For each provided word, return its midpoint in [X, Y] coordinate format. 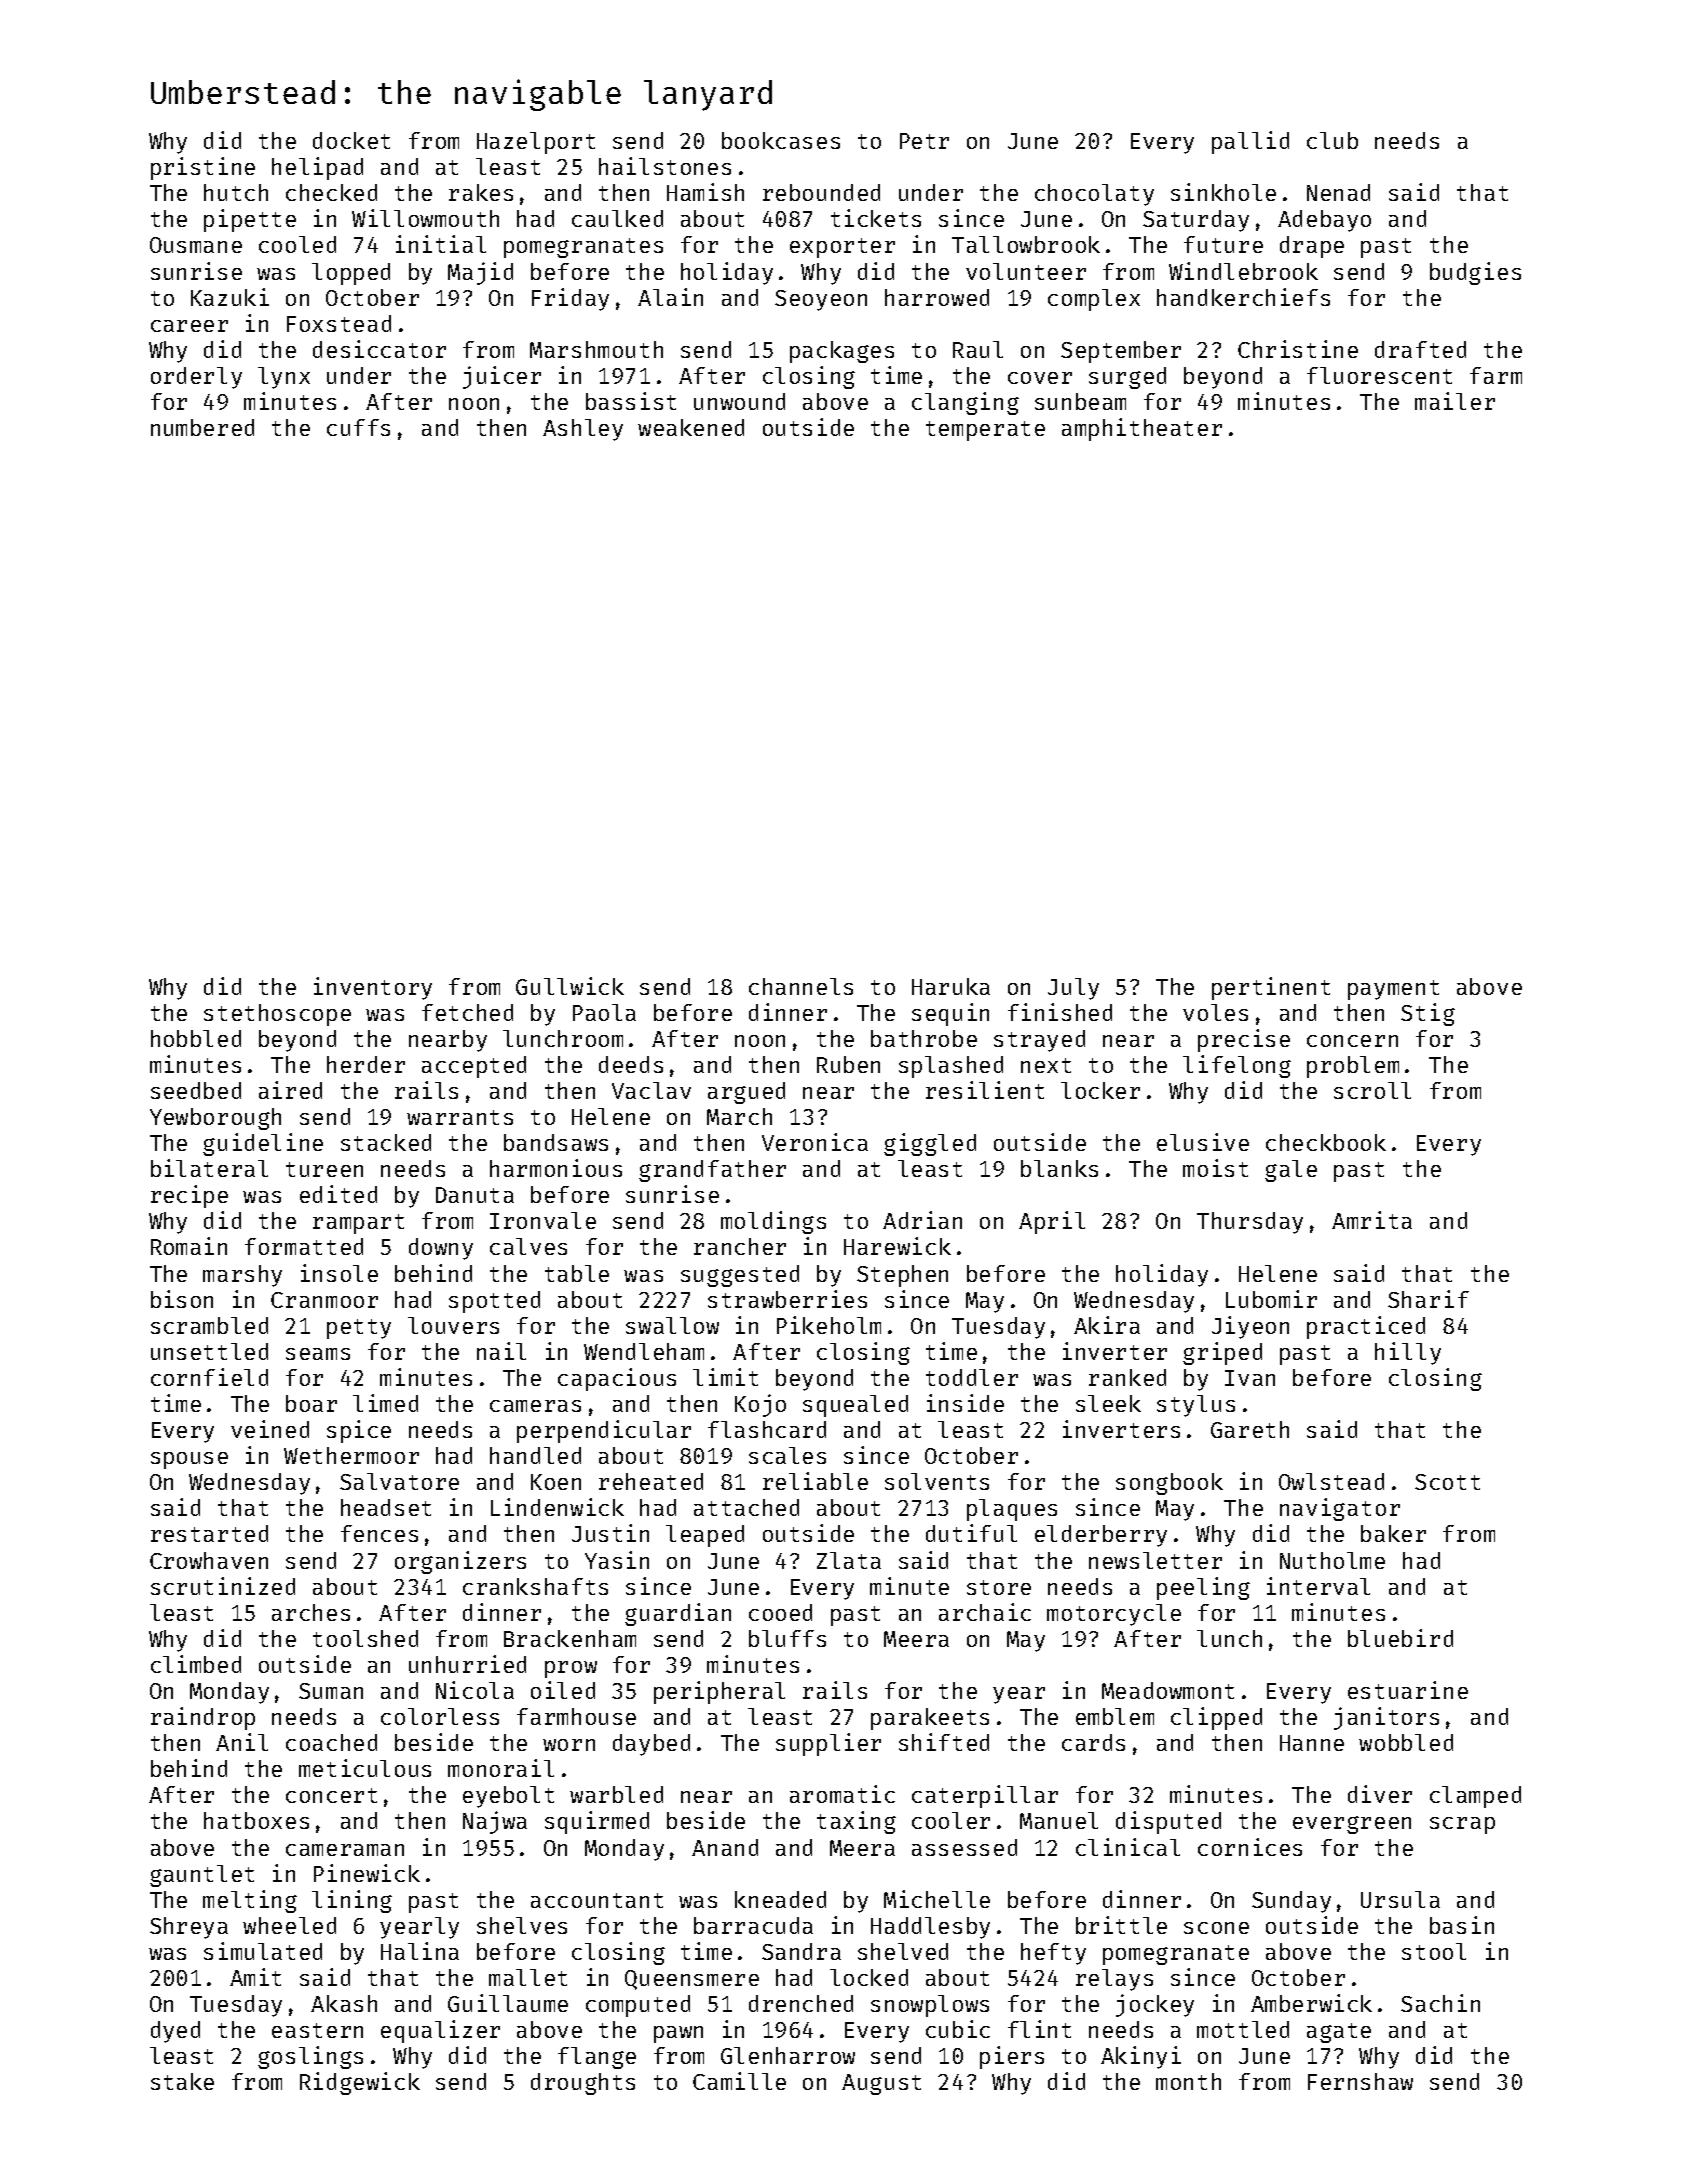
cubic [958, 2029]
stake [182, 2081]
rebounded [821, 192]
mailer [1455, 401]
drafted [1420, 349]
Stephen [902, 1276]
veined [270, 1429]
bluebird [1400, 1638]
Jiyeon [1250, 1327]
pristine [203, 168]
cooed [780, 1612]
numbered [202, 427]
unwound [739, 401]
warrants [460, 1117]
